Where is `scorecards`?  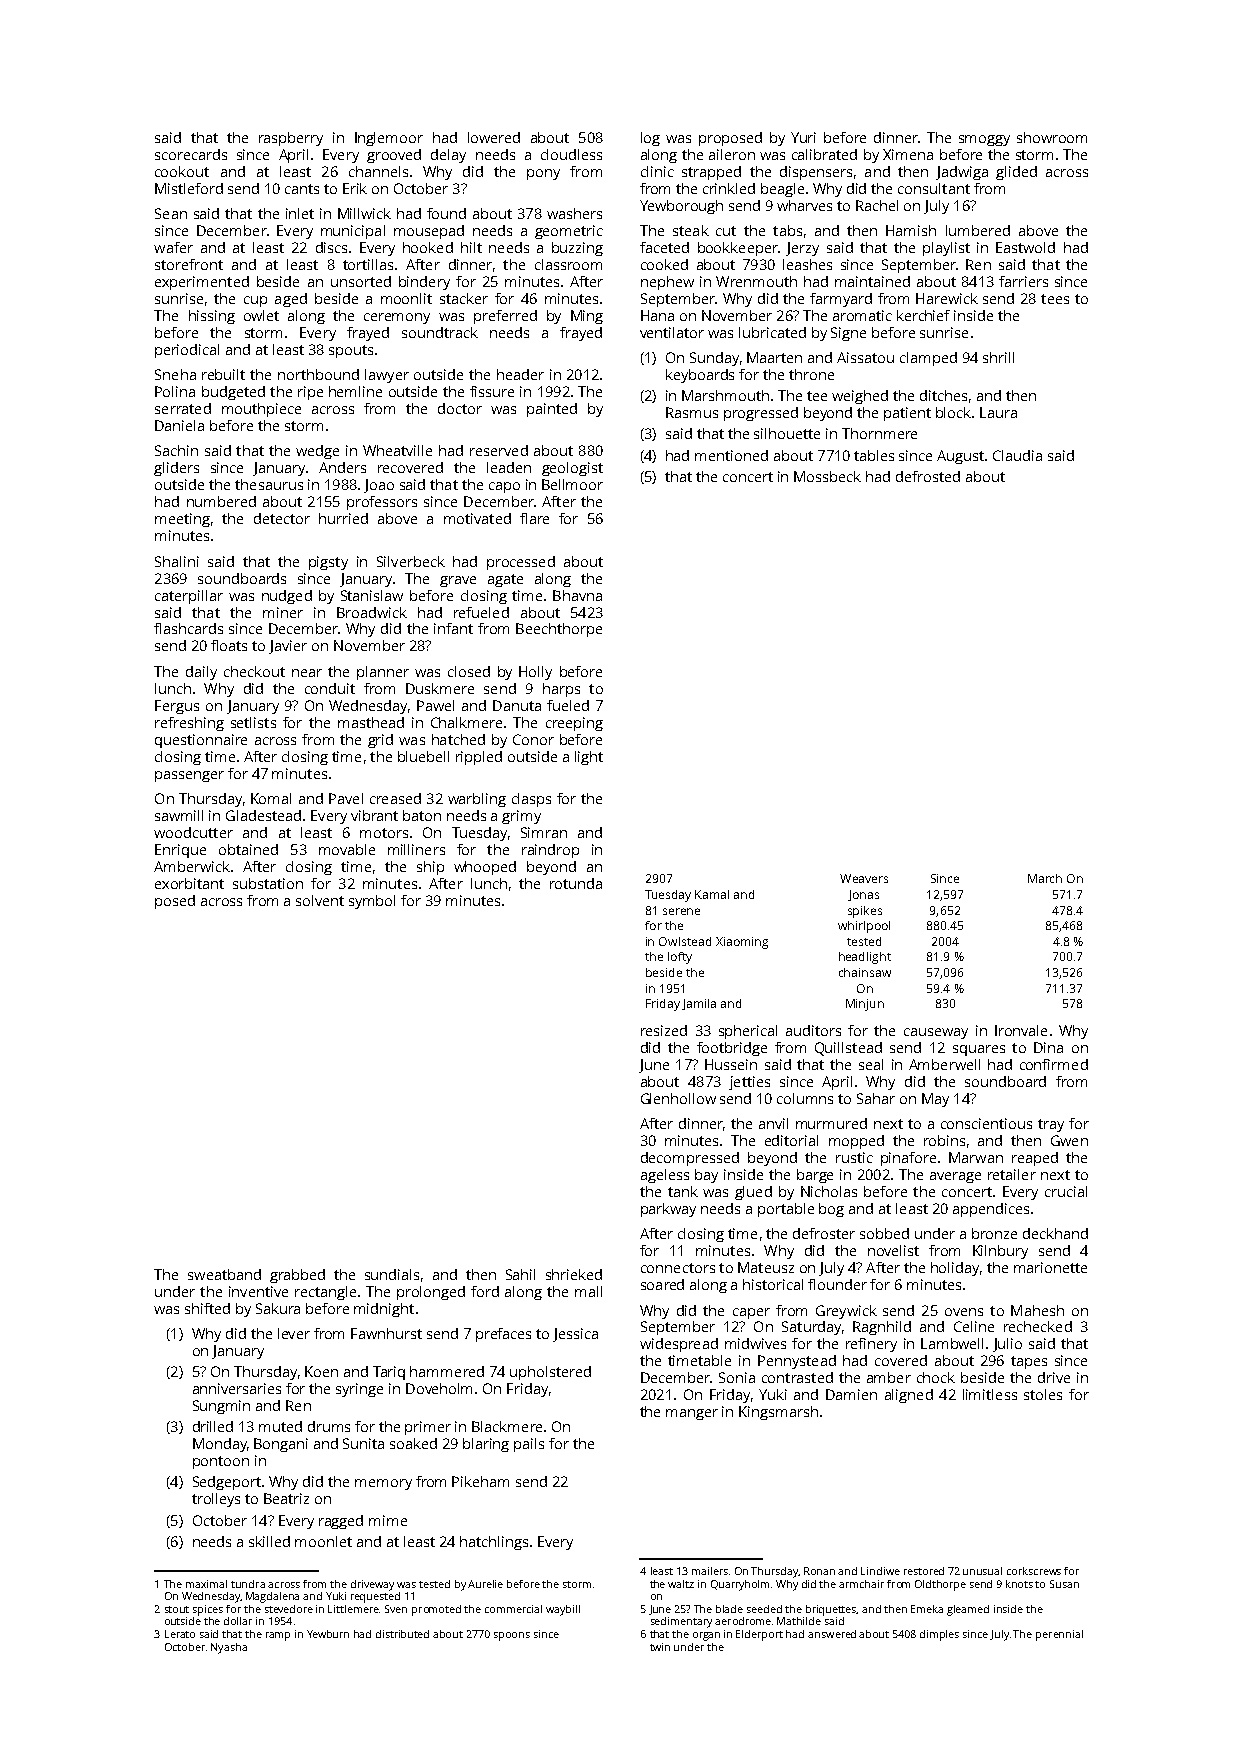 scorecards is located at coordinates (191, 154).
